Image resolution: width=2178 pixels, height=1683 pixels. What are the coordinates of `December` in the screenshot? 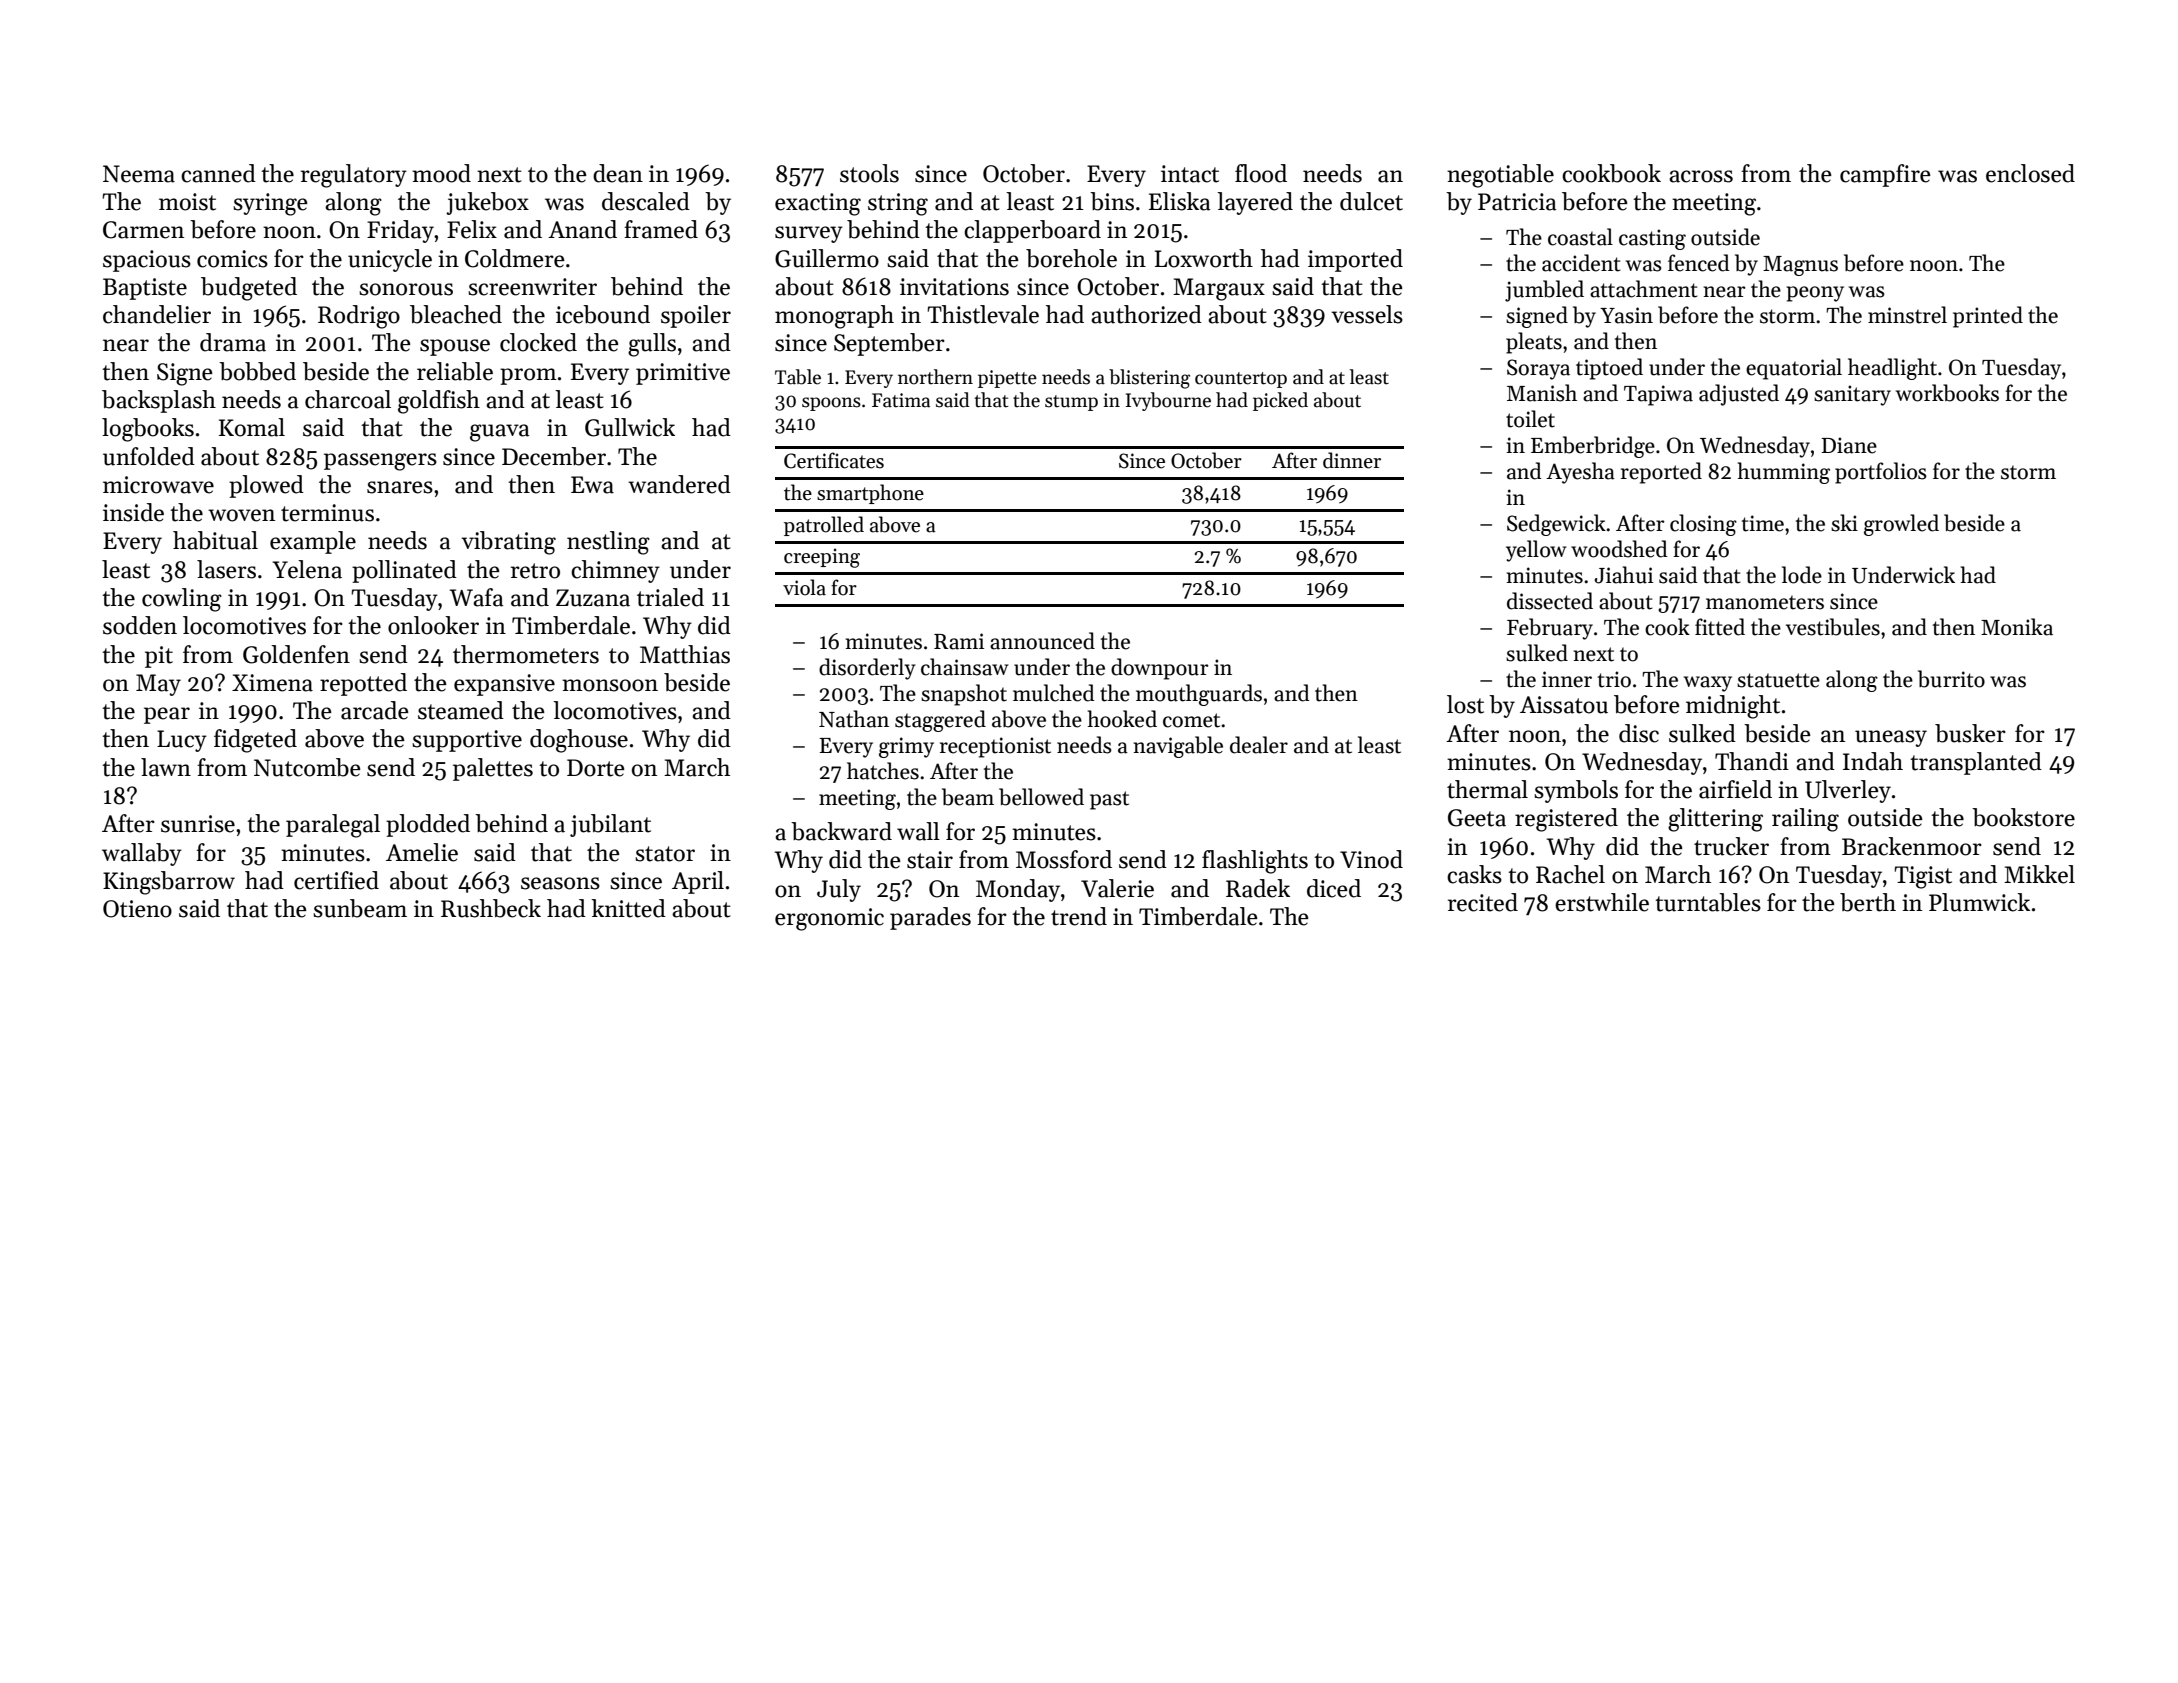 It's located at (554, 456).
